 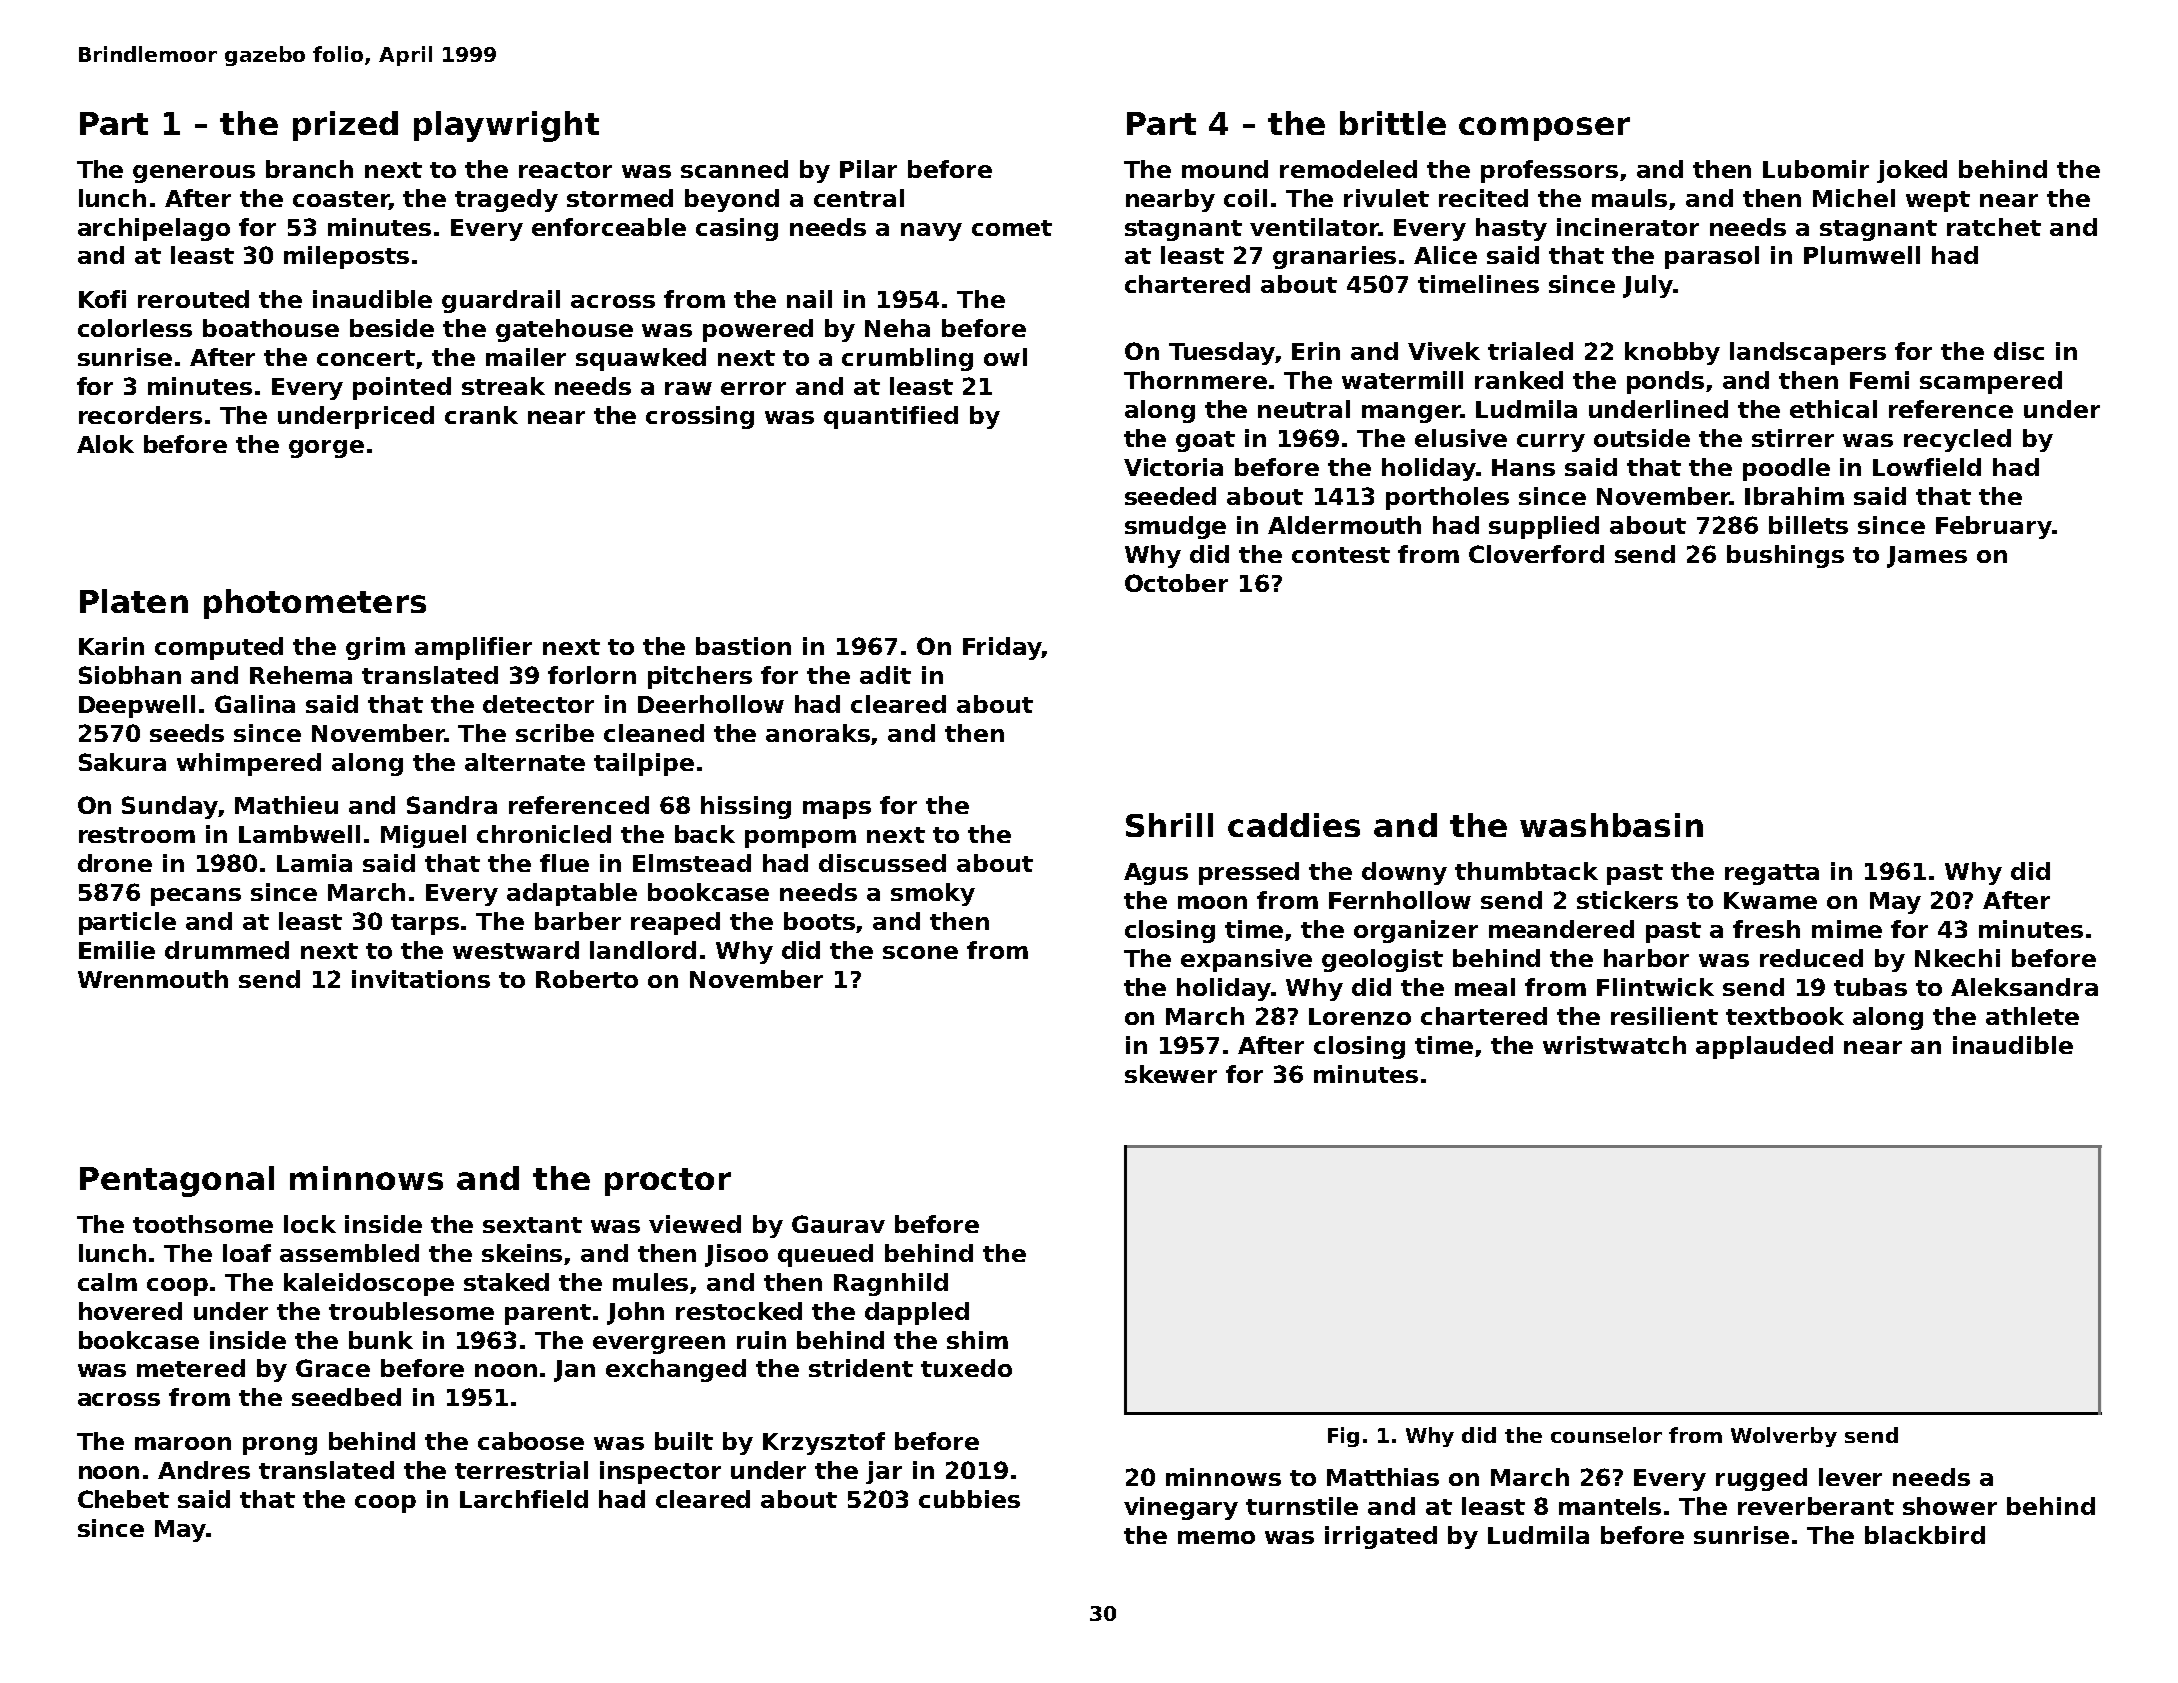 What do you see at coordinates (204, 1470) in the page?
I see `Andres` at bounding box center [204, 1470].
